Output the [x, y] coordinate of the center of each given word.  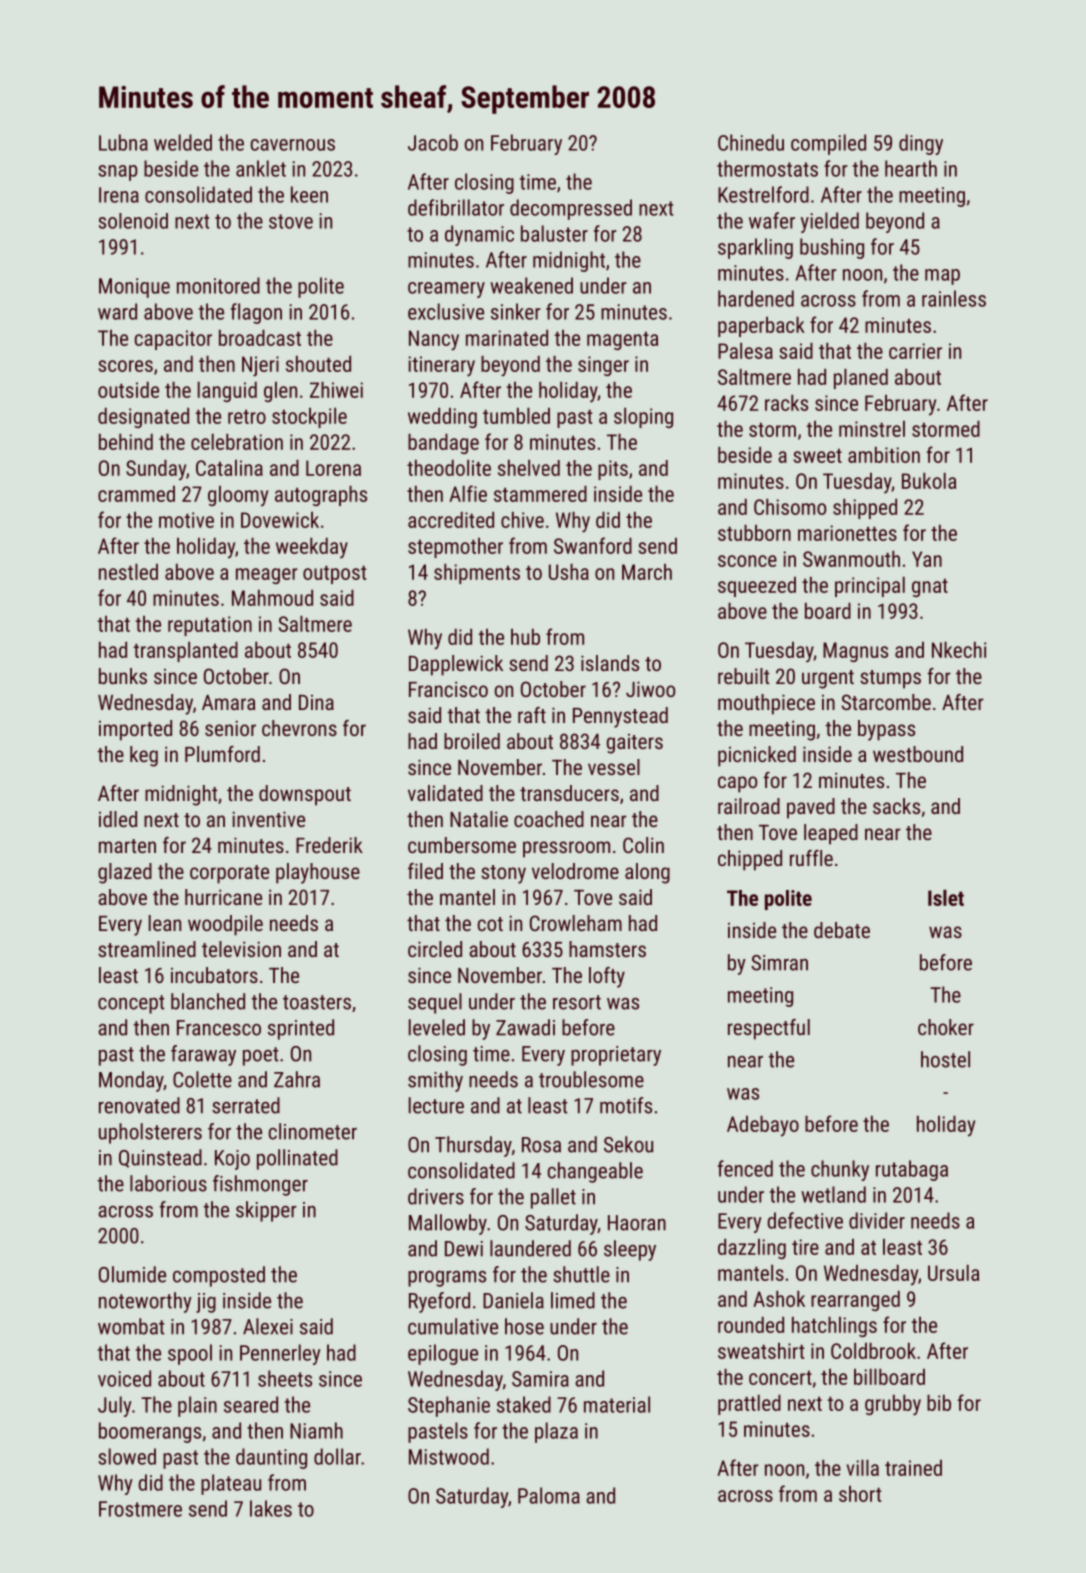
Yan [927, 559]
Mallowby [448, 1224]
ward [117, 311]
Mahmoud [272, 598]
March [647, 572]
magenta [622, 341]
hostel [945, 1059]
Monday [131, 1081]
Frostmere [140, 1509]
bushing [832, 248]
